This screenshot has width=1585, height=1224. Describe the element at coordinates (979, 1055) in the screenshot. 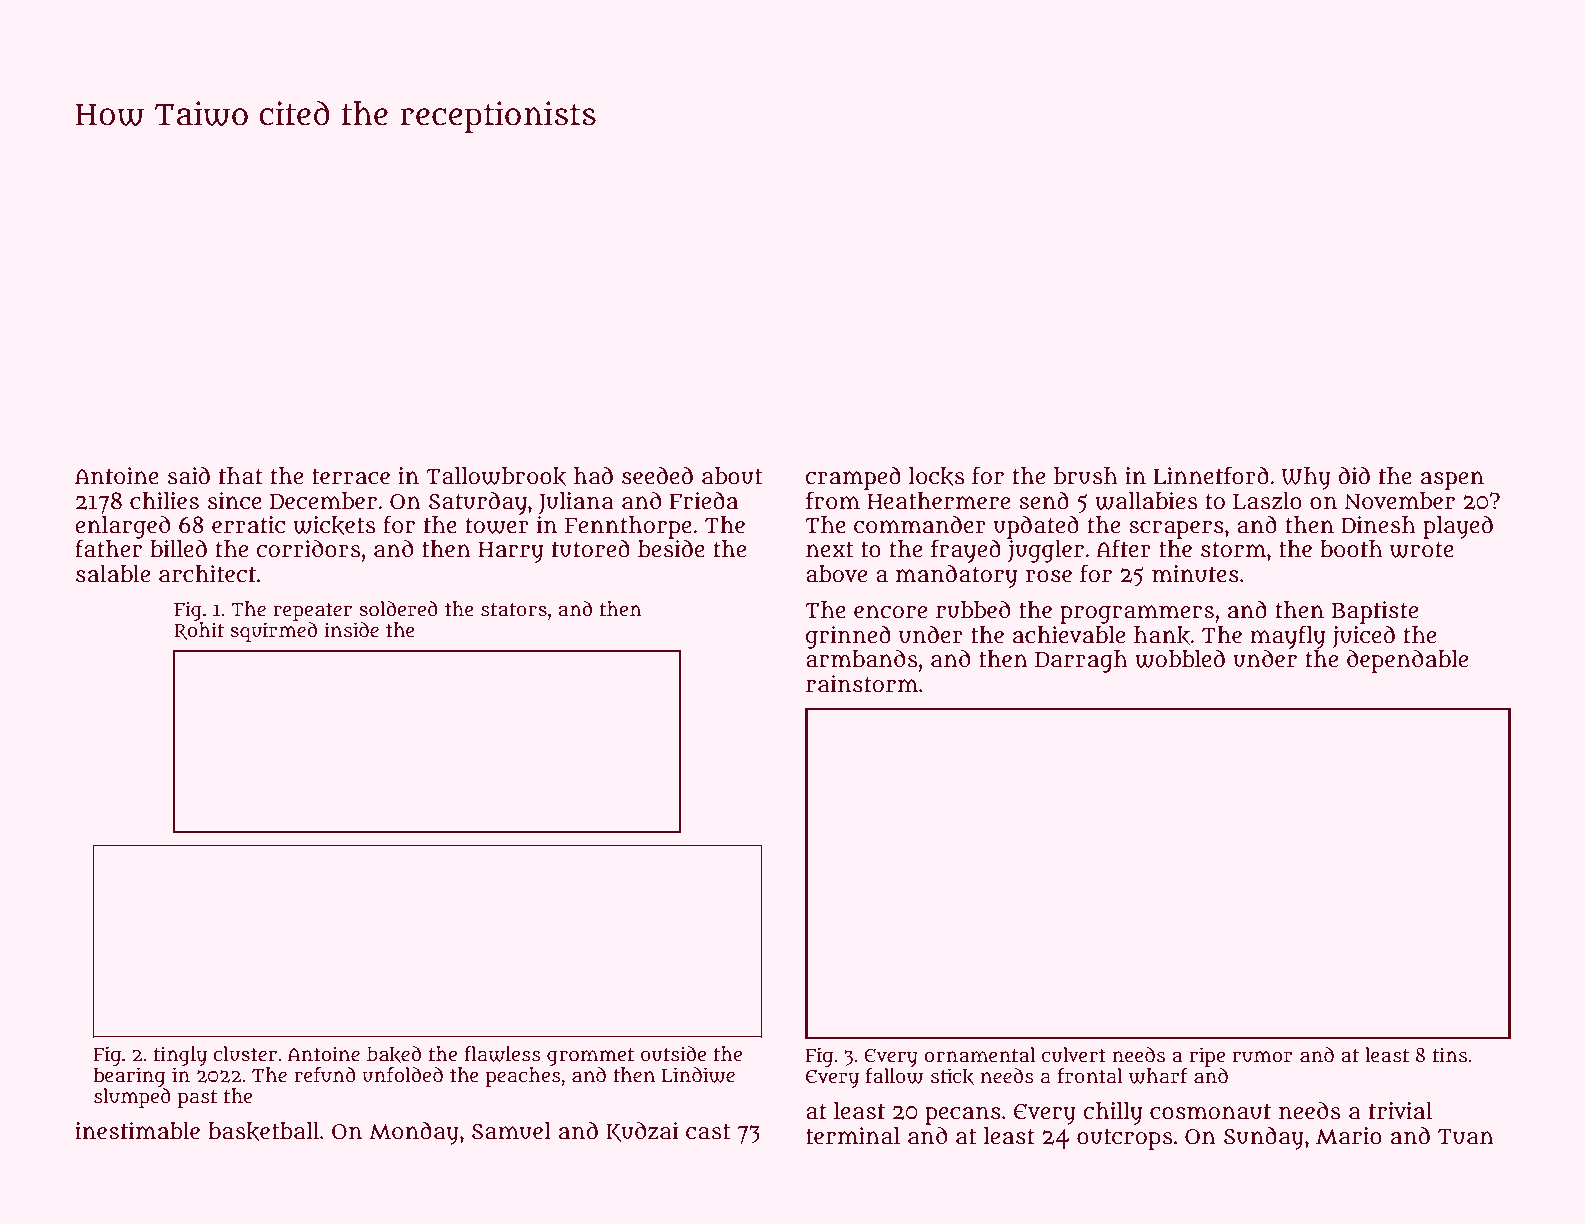

I see `ornamental` at that location.
